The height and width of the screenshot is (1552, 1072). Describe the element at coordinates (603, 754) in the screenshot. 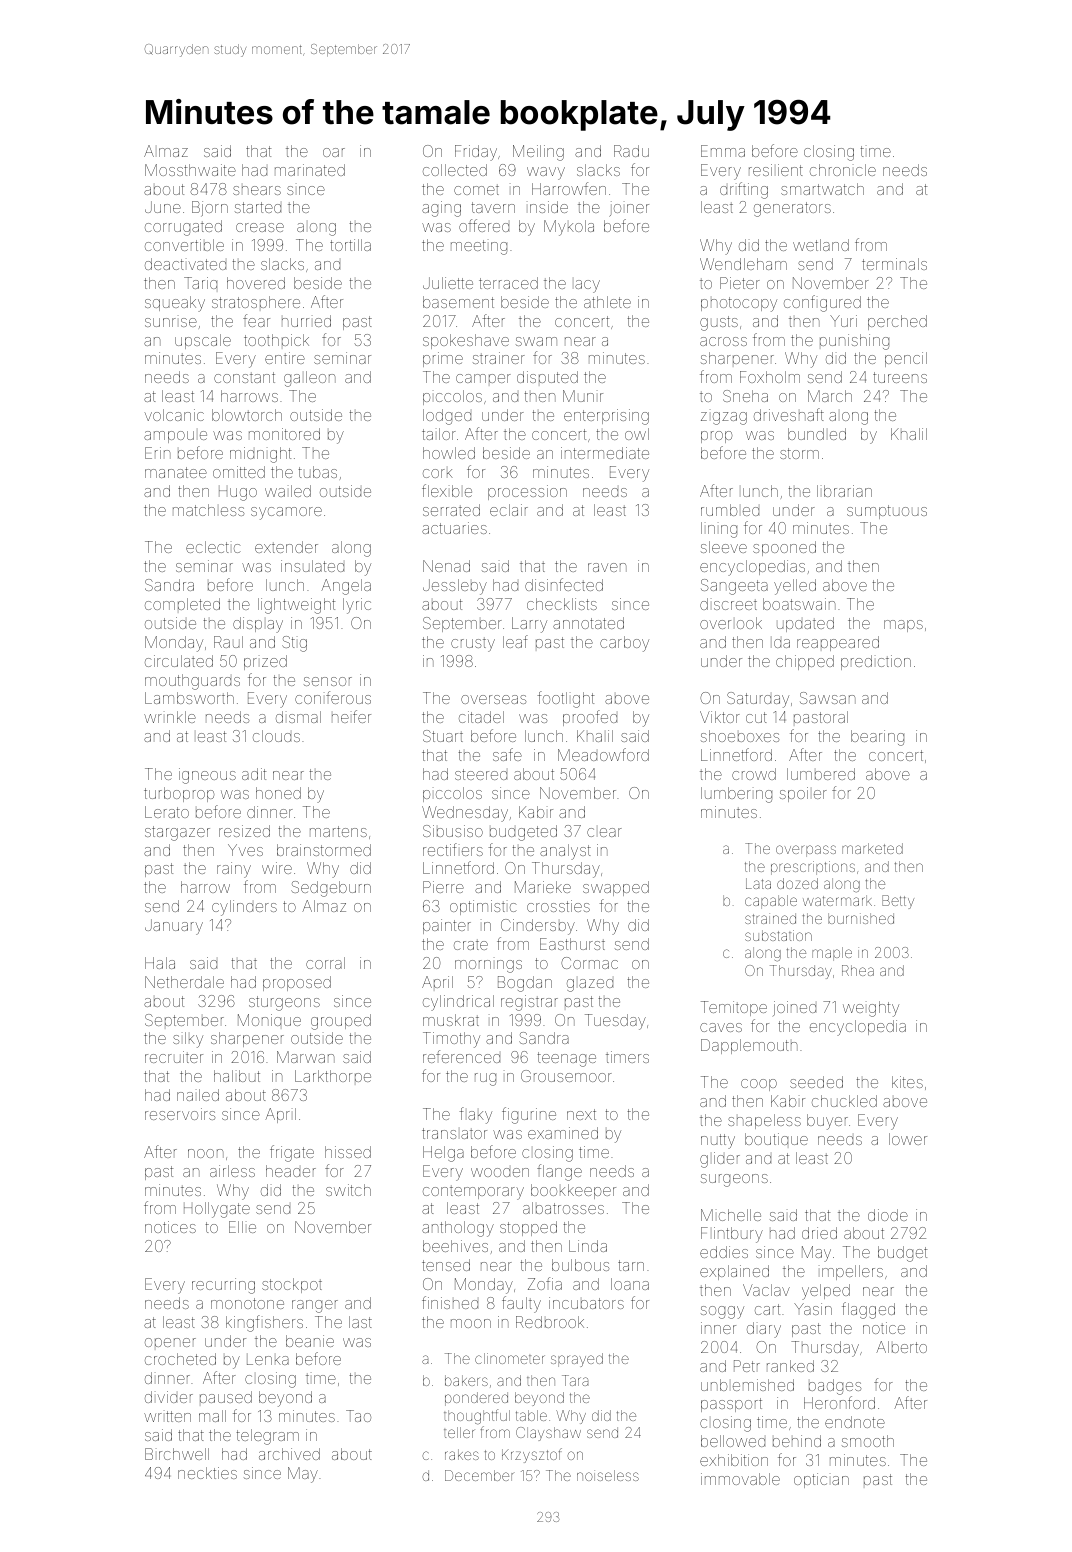

I see `Meadowford` at that location.
